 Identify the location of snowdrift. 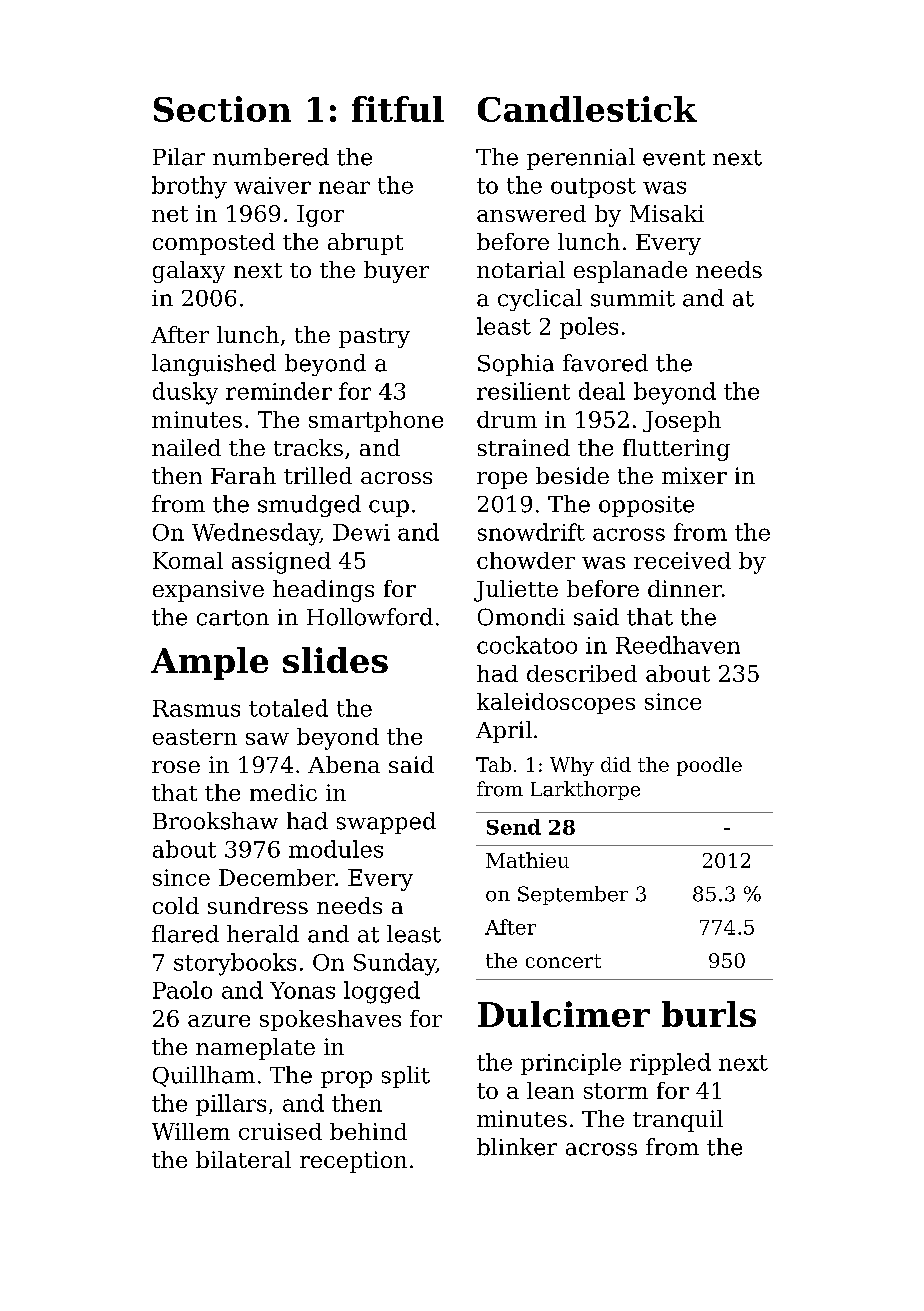
(531, 532).
